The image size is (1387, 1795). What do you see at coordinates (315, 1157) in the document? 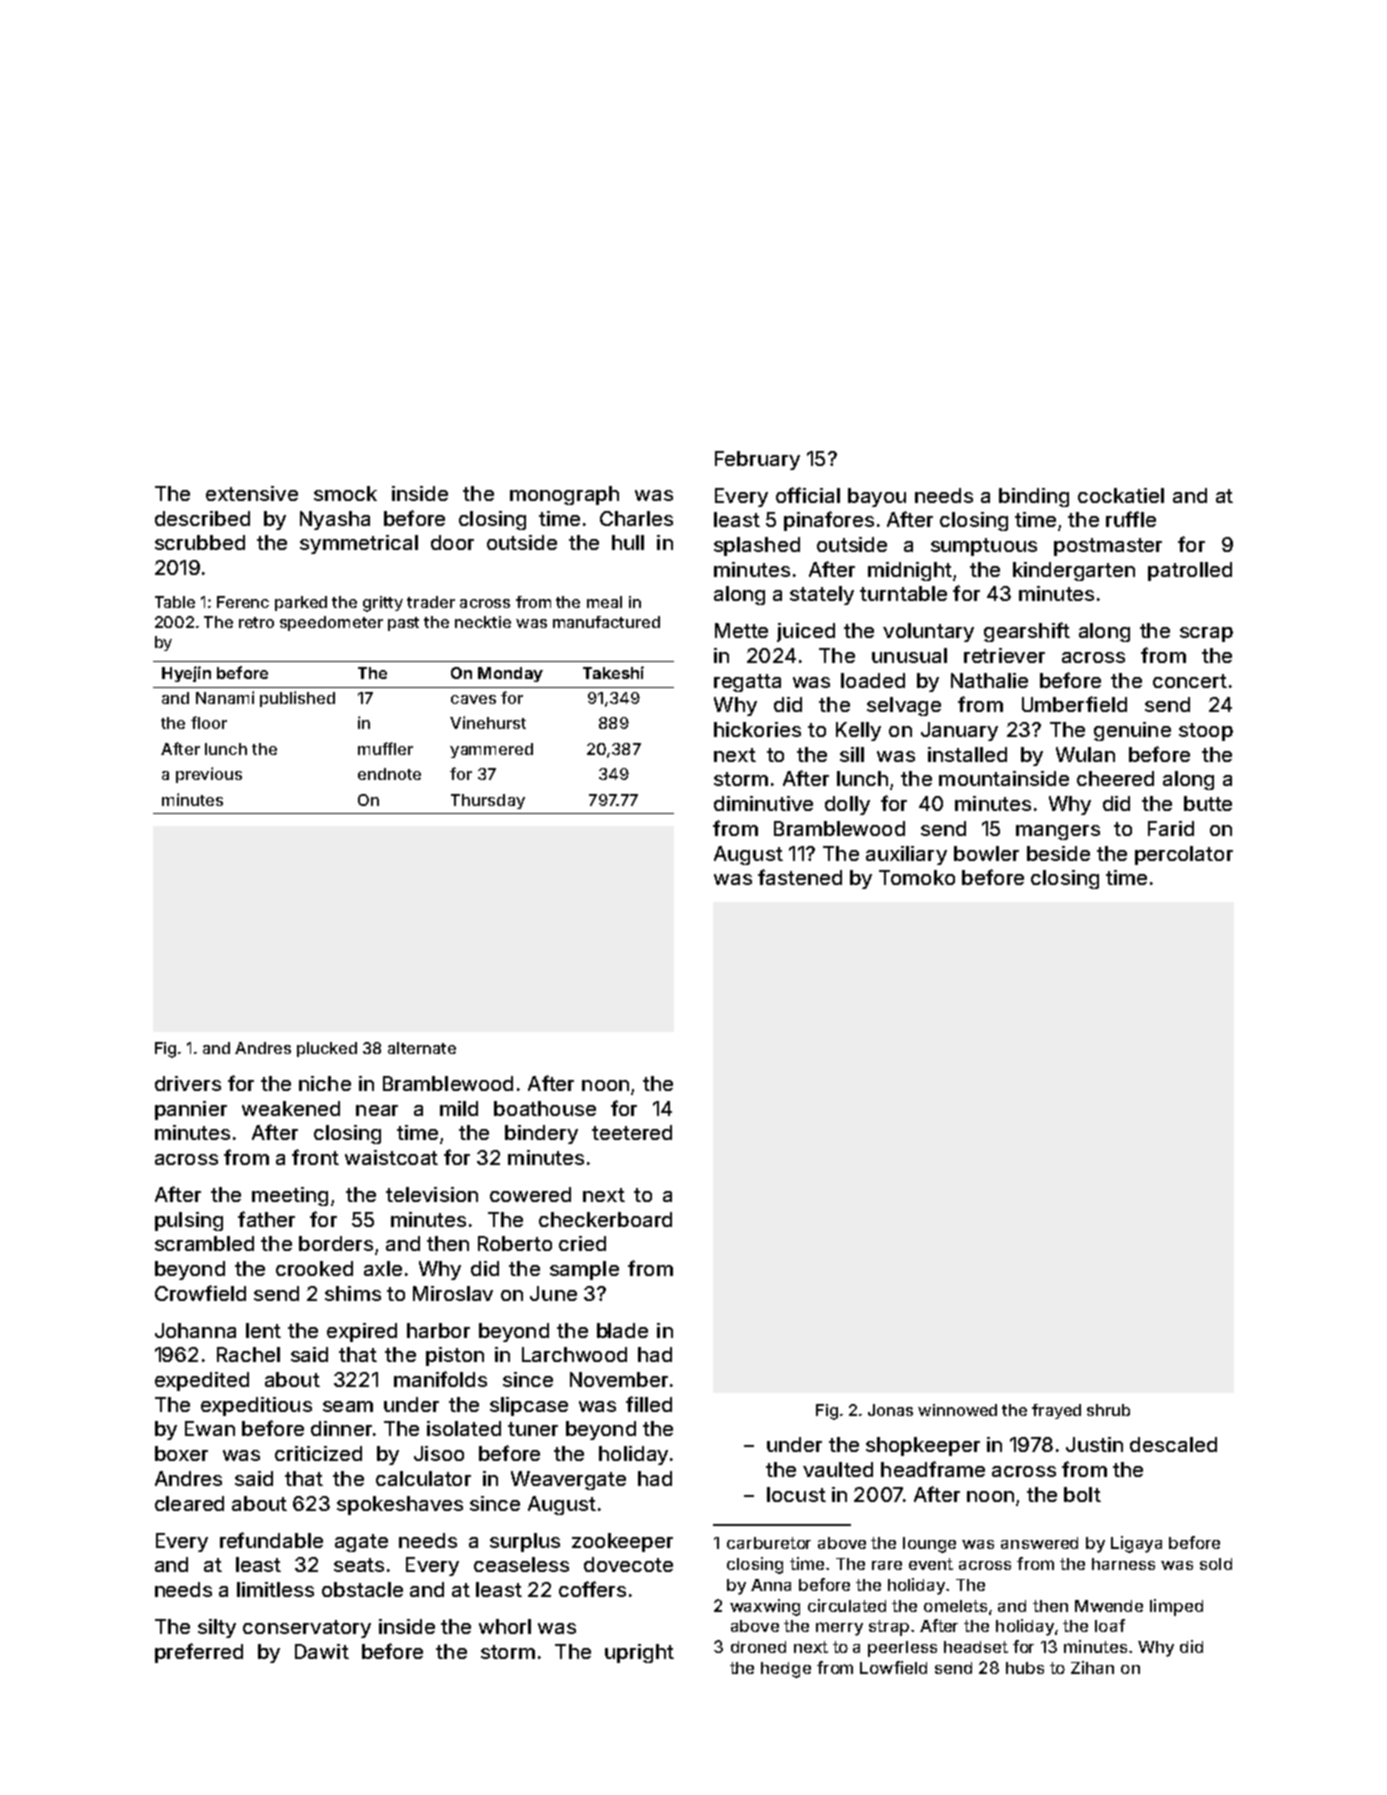
I see `front` at bounding box center [315, 1157].
